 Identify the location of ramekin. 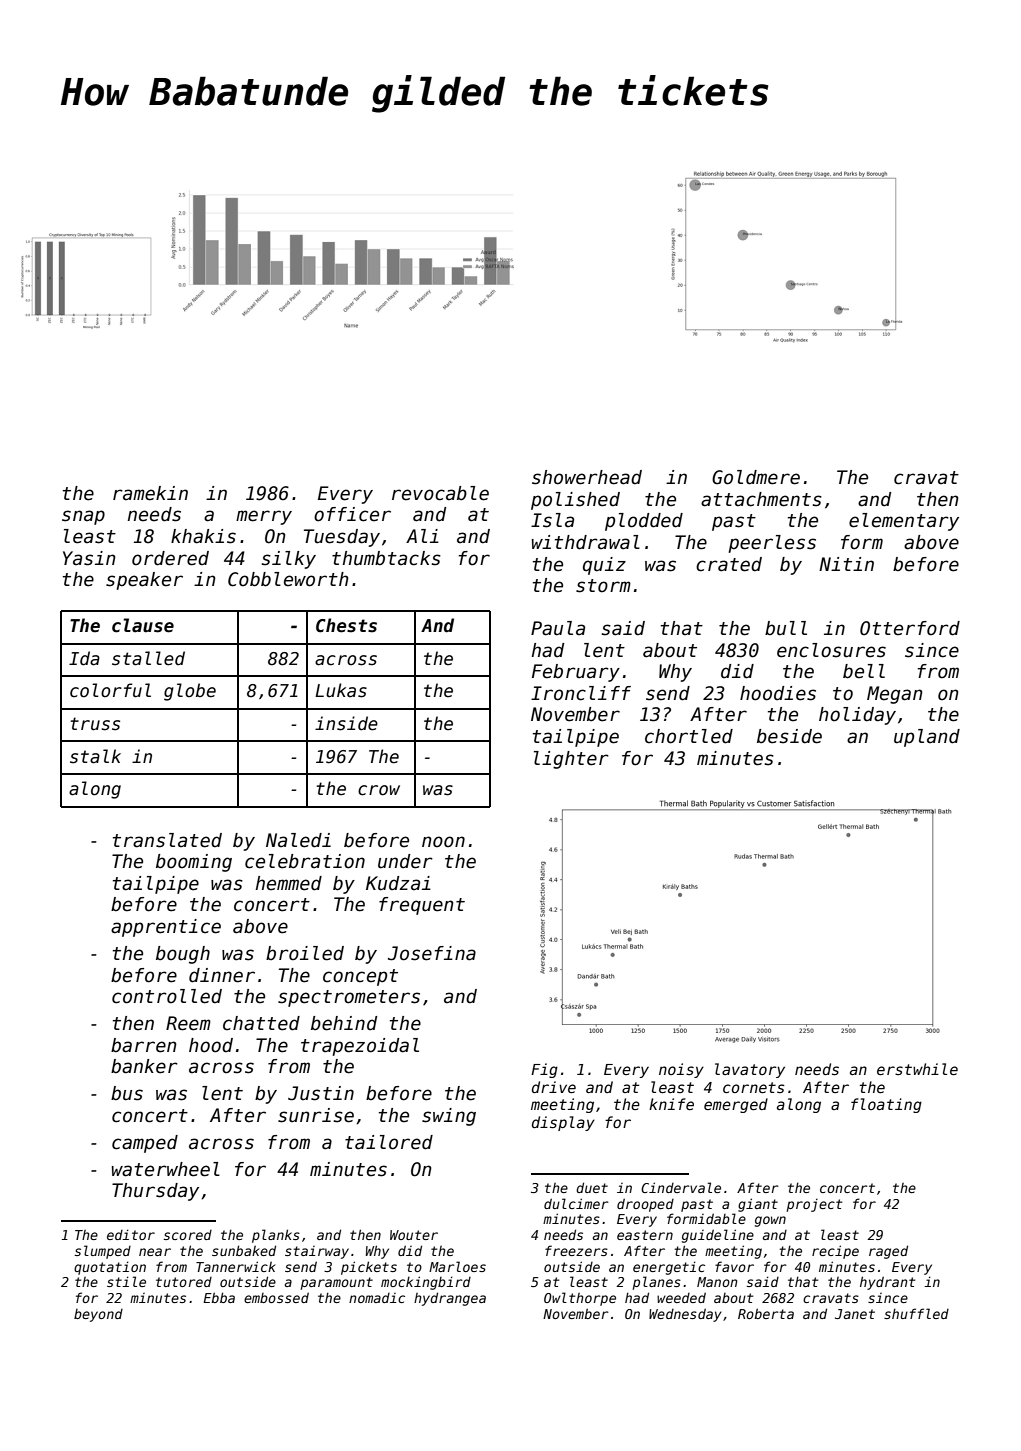
(150, 493).
